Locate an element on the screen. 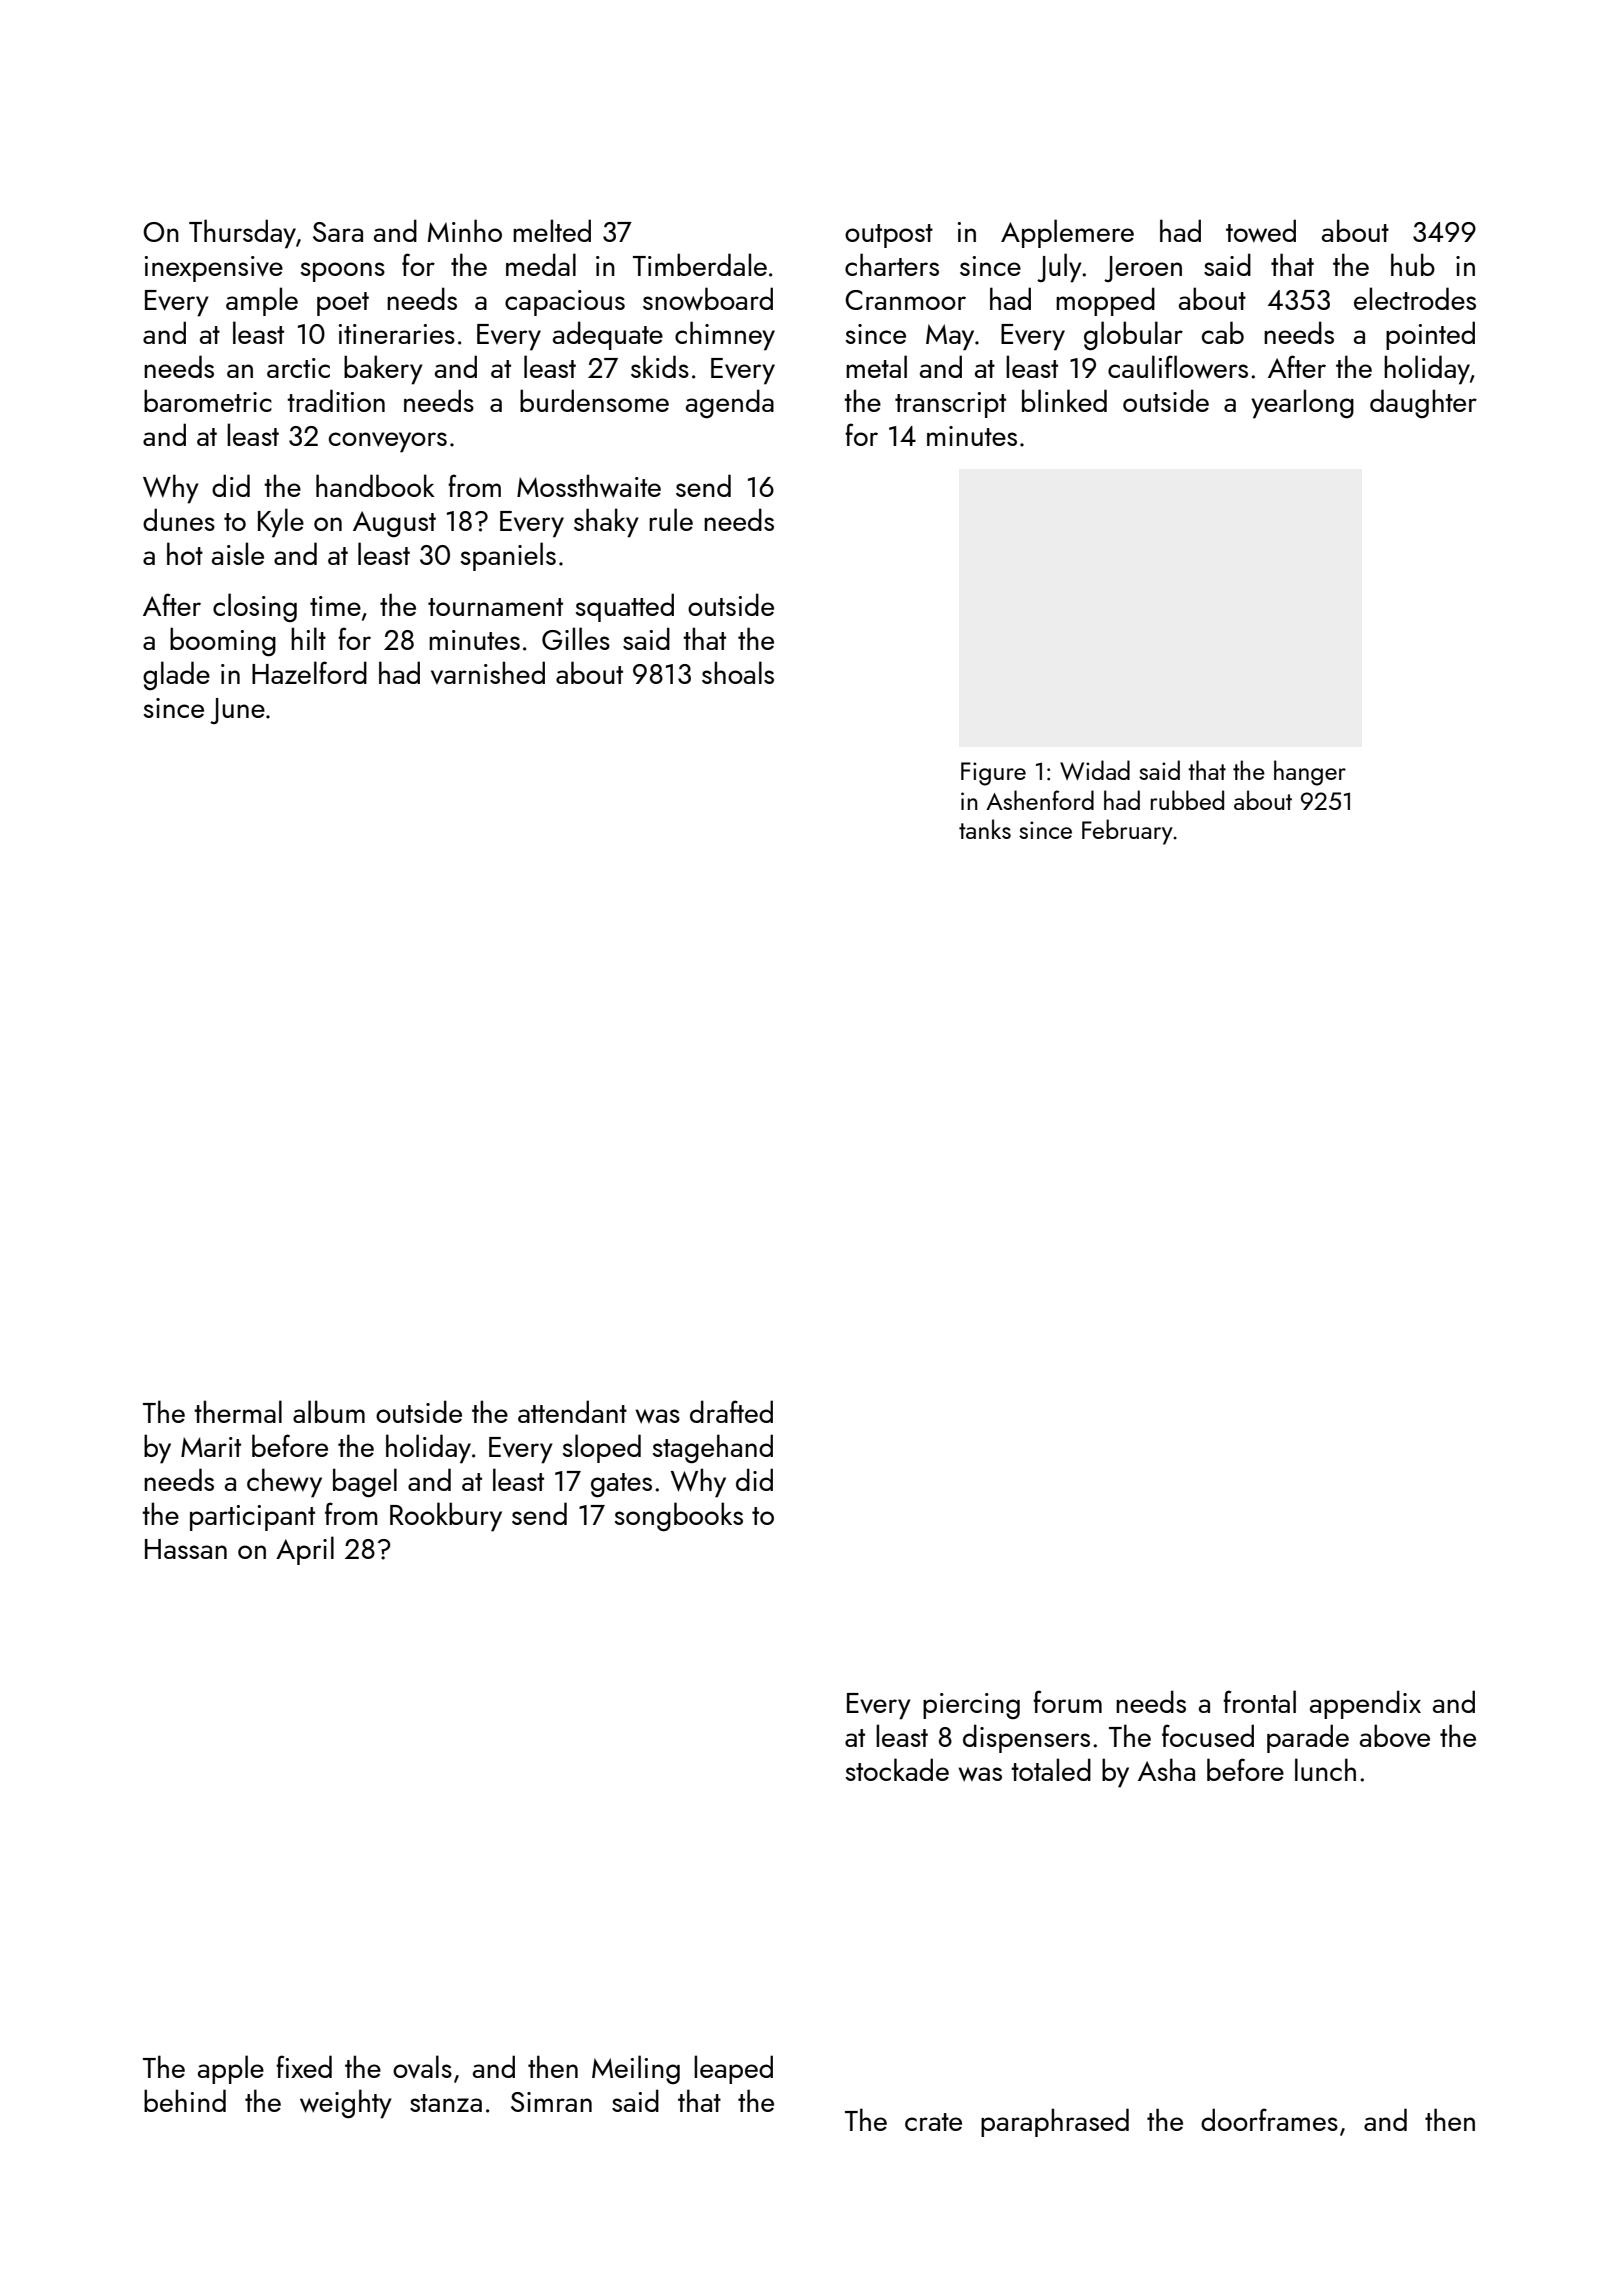 This screenshot has height=2292, width=1620. daughter is located at coordinates (1423, 403).
